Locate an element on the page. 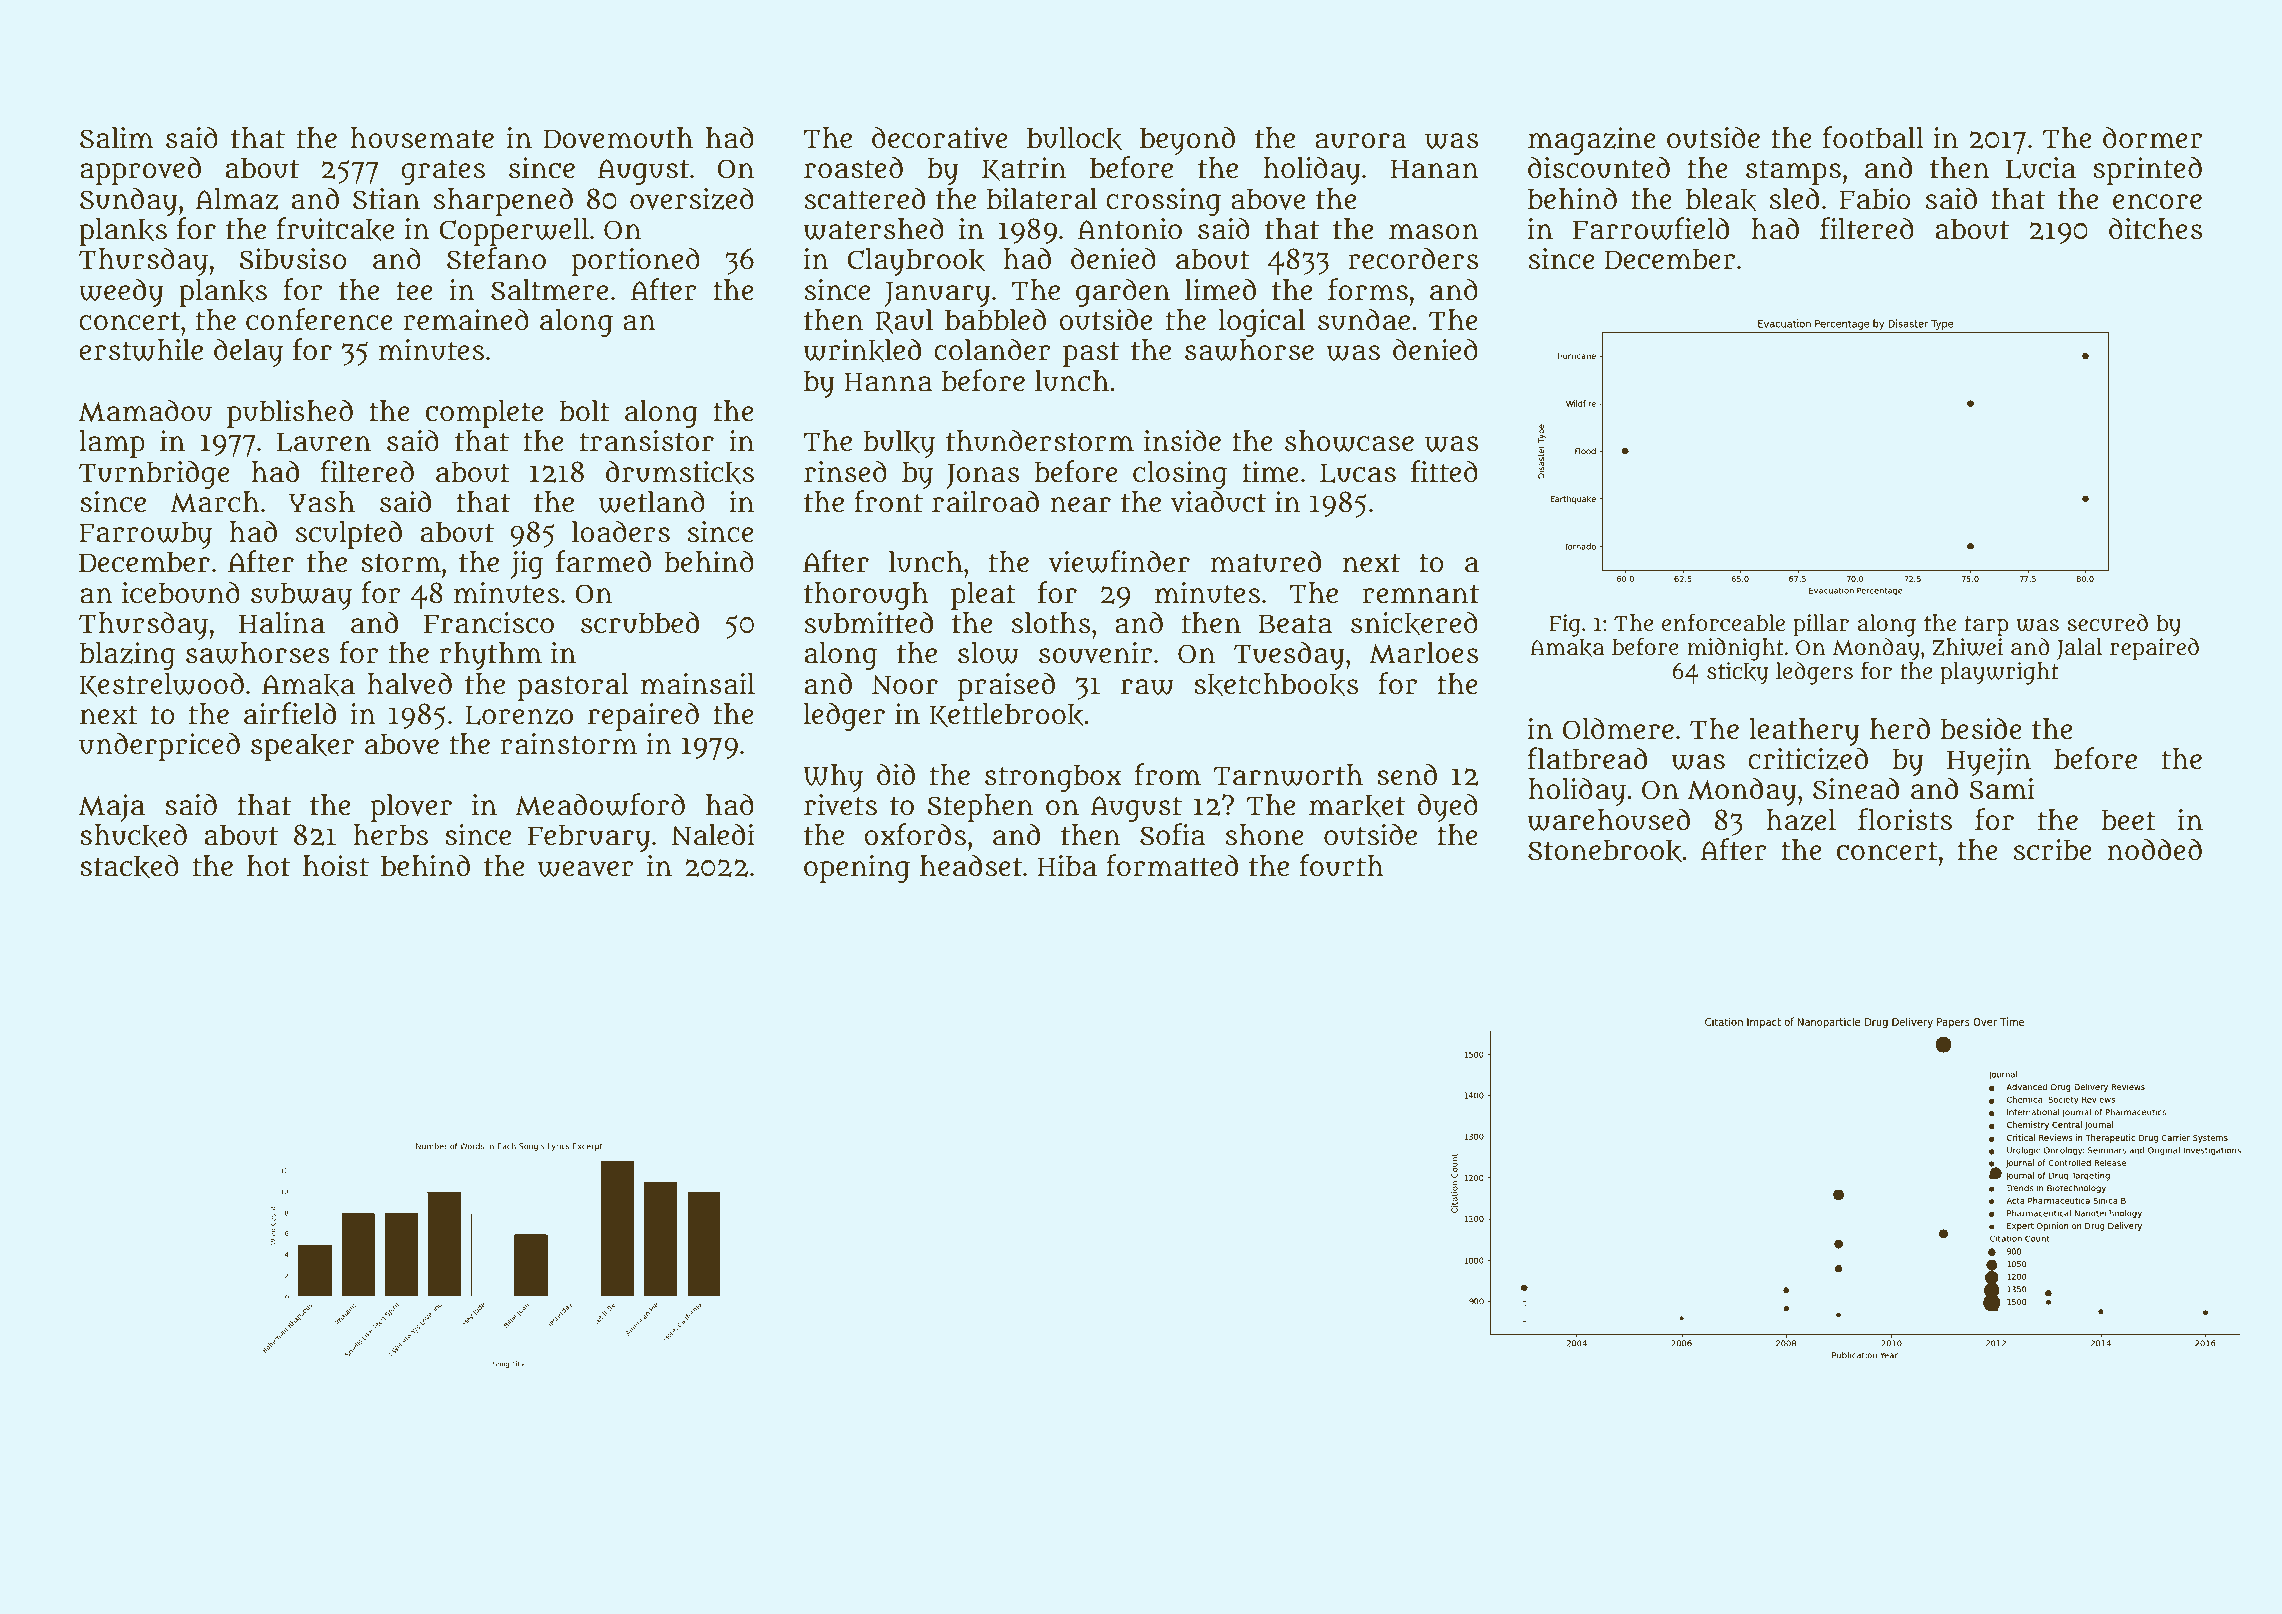 The width and height of the document is (2282, 1614). lamp is located at coordinates (112, 444).
